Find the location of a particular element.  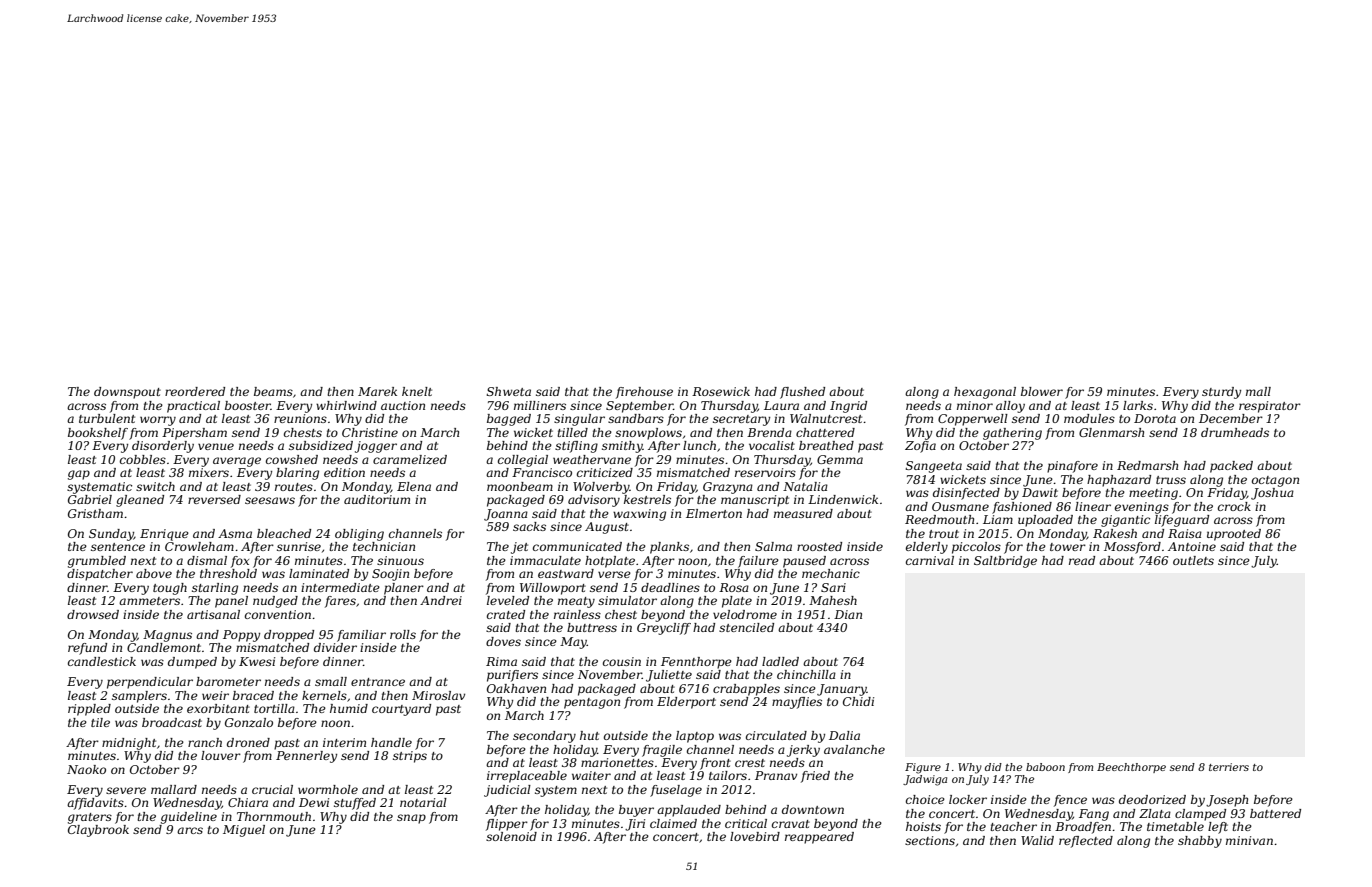

smithy is located at coordinates (622, 447).
